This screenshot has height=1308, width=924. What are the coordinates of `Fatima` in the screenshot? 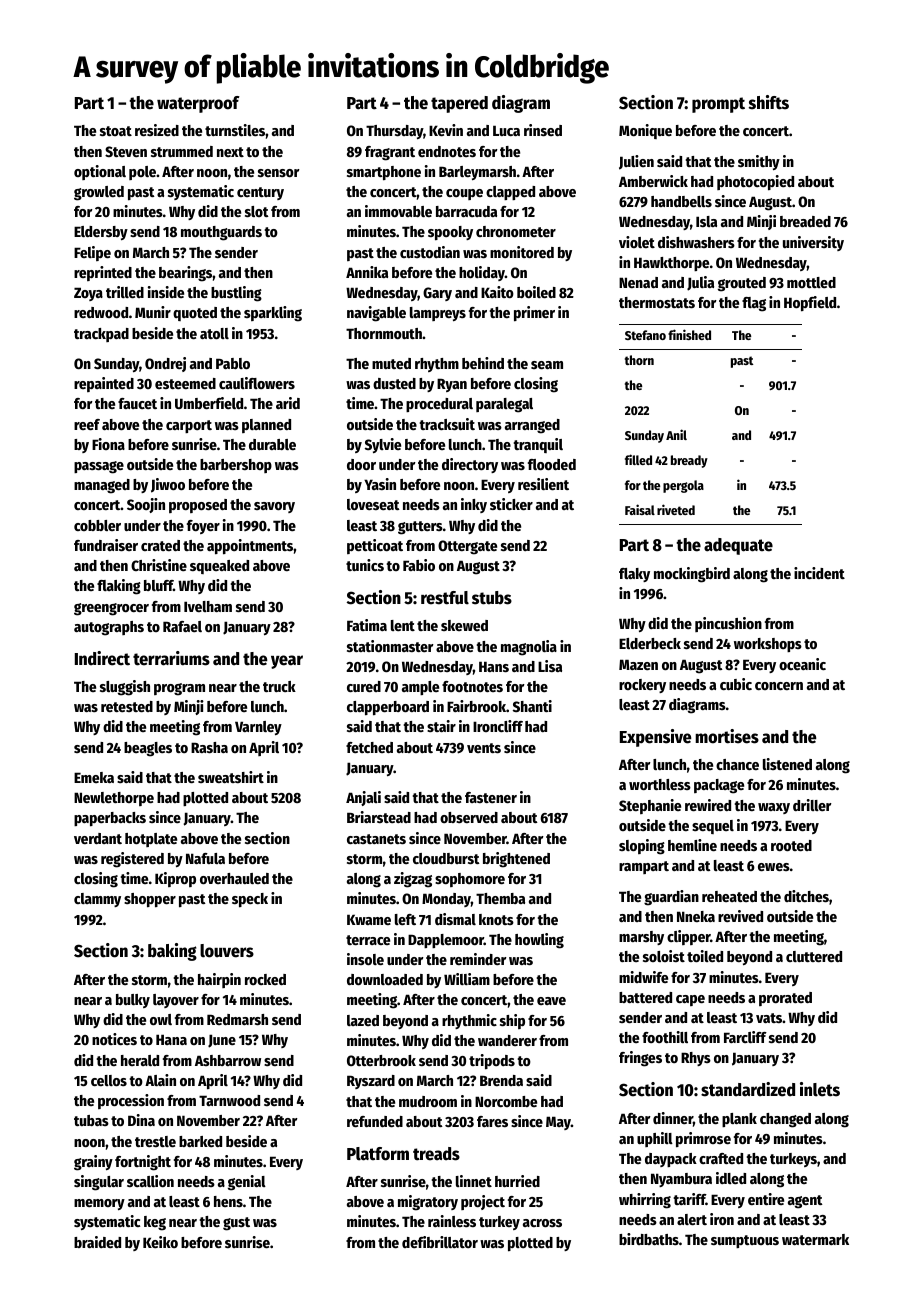 It's located at (367, 625).
